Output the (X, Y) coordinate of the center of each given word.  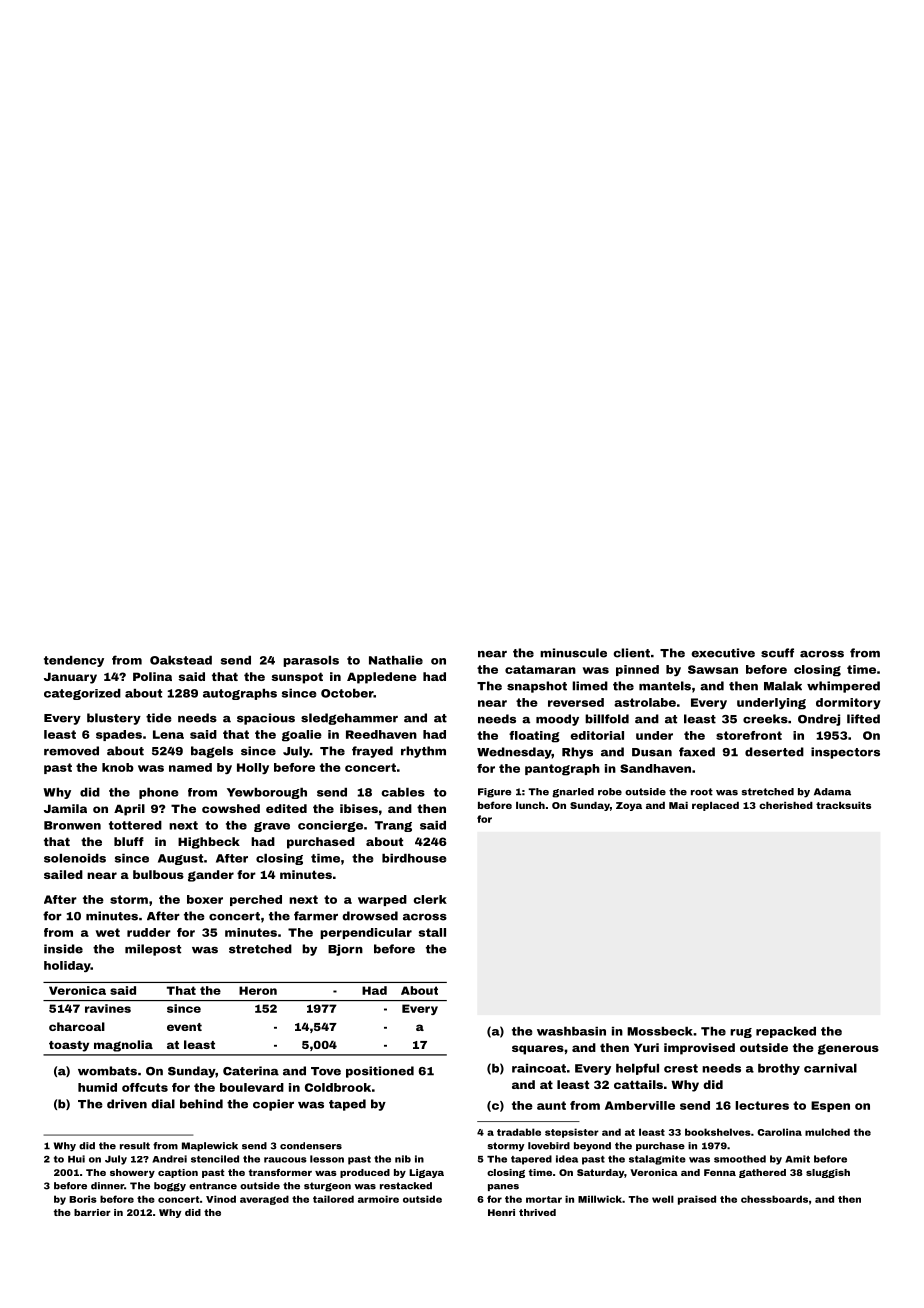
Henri (501, 1212)
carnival (830, 1068)
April (129, 810)
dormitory (848, 703)
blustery (114, 719)
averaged (264, 1200)
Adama (832, 792)
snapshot (537, 687)
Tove (326, 1071)
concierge (330, 826)
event (184, 1027)
